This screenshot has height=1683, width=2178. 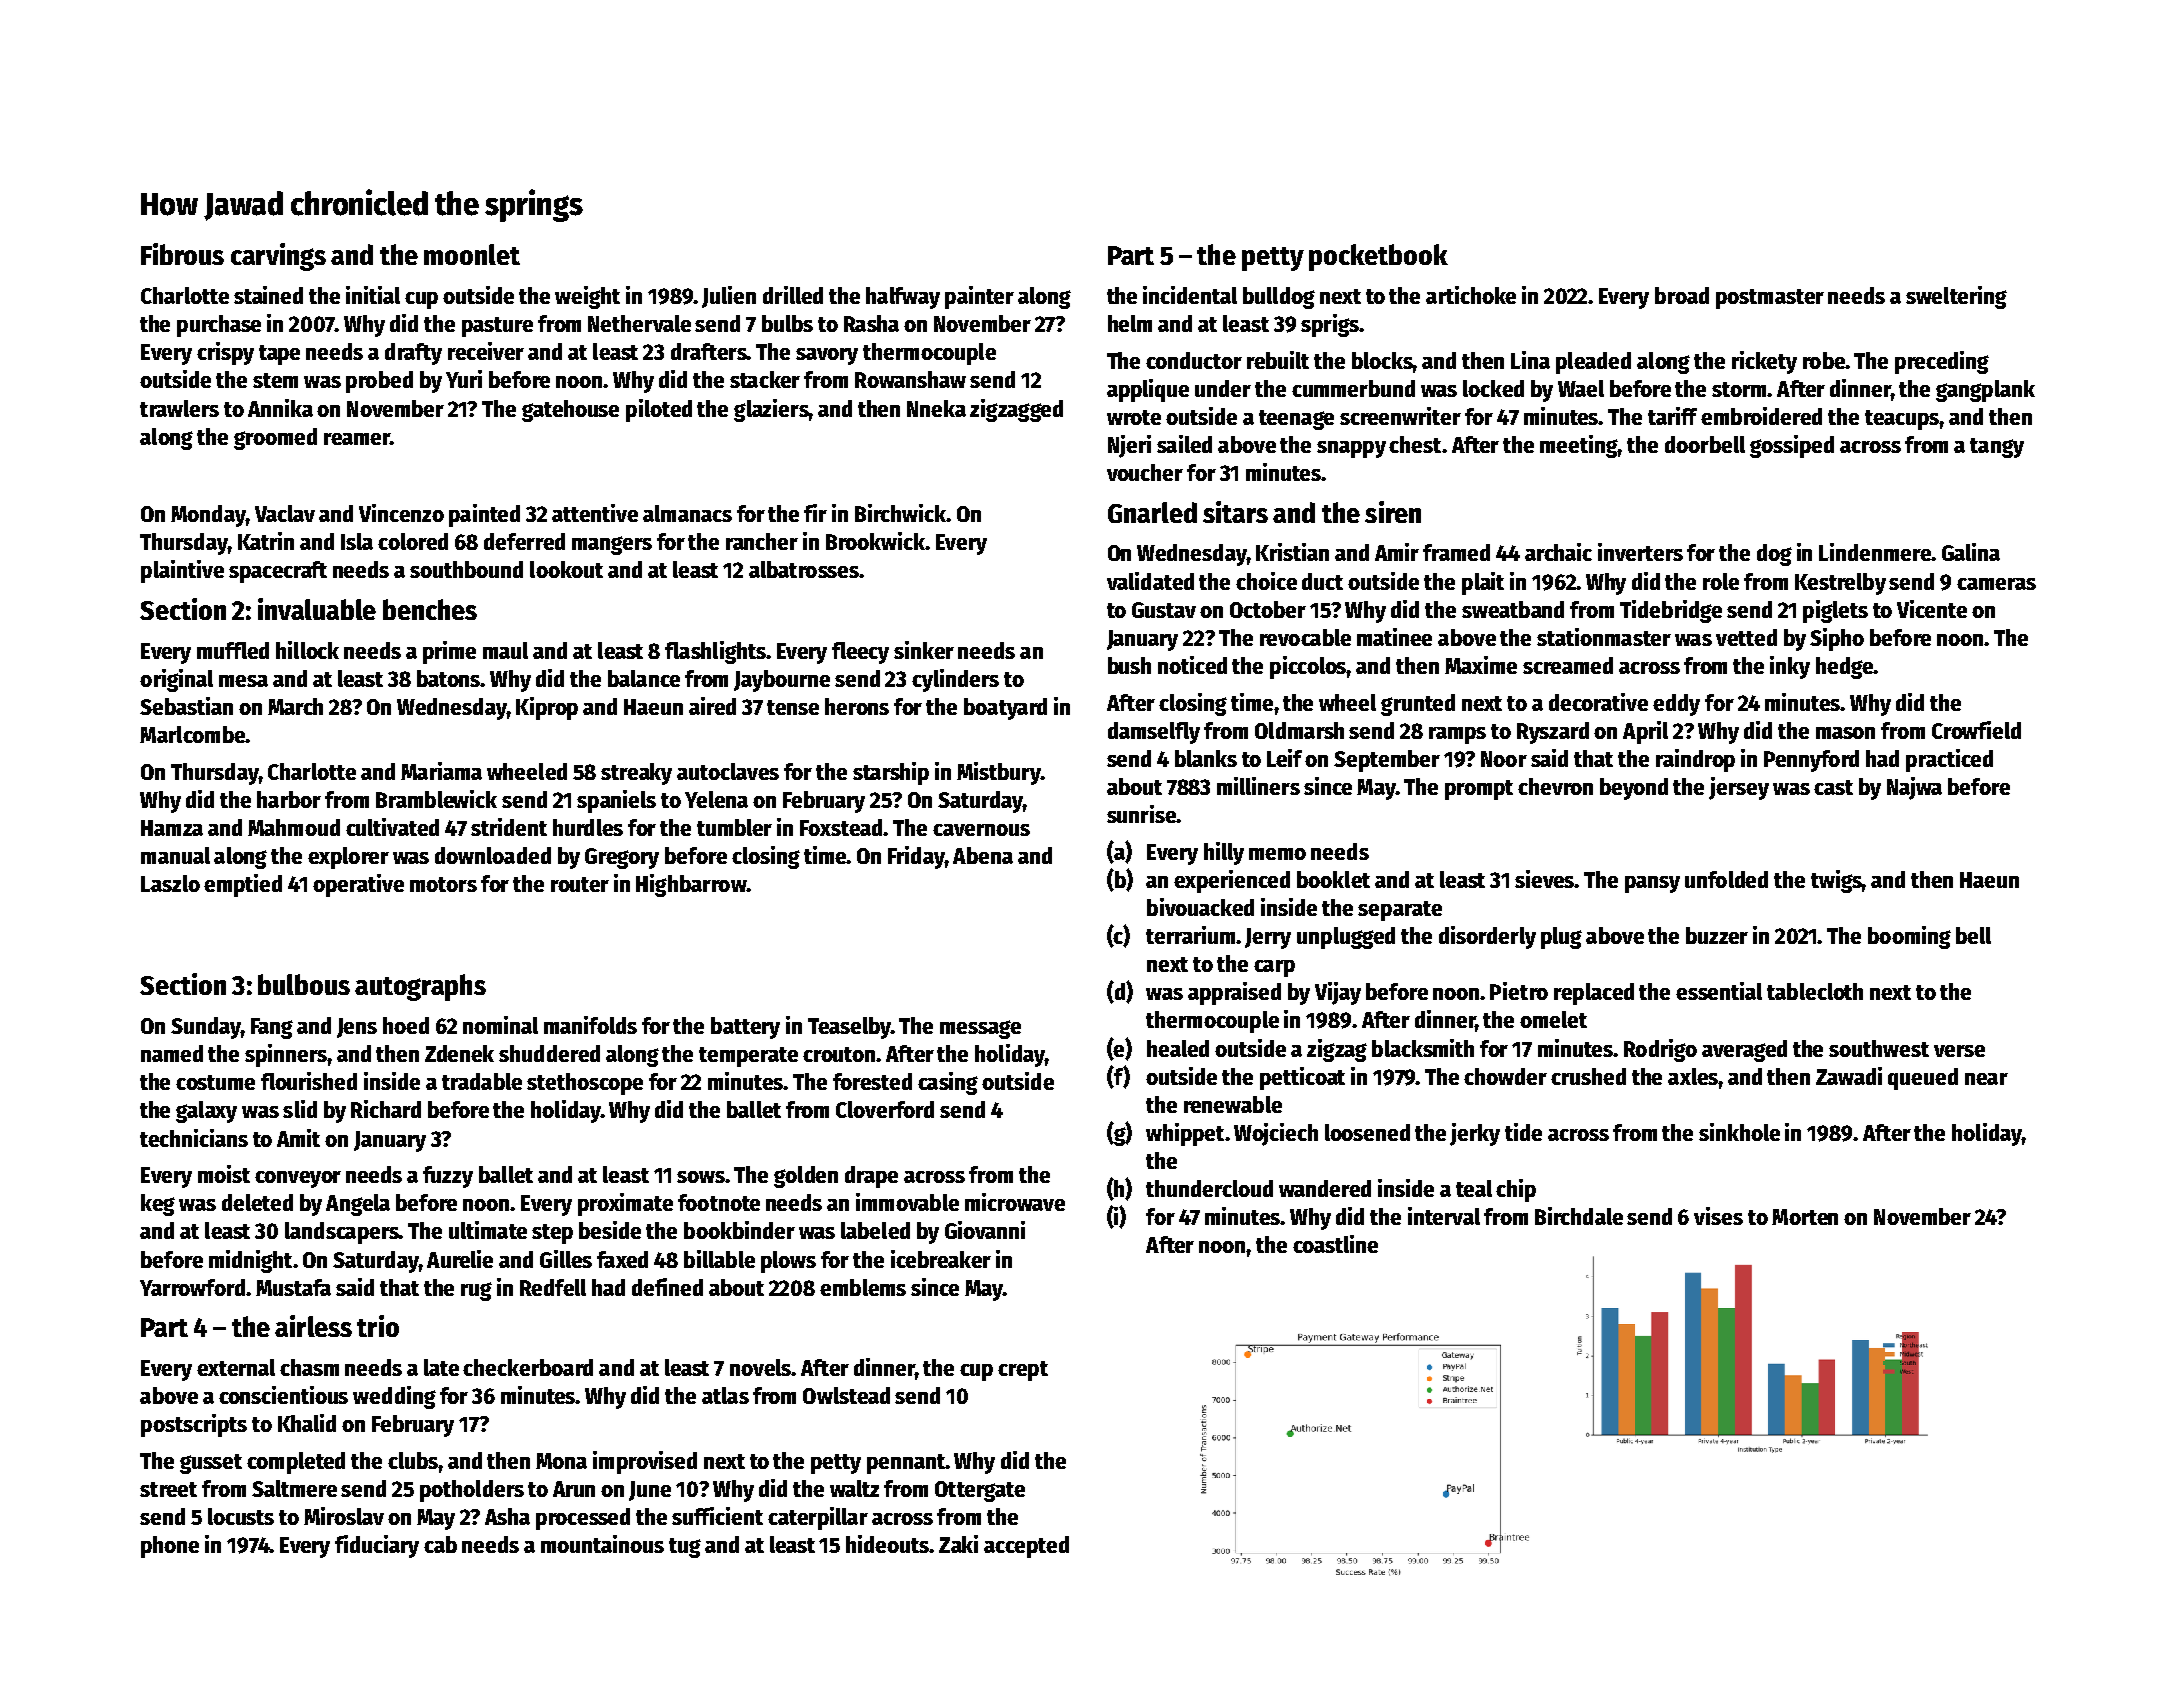 What do you see at coordinates (1005, 709) in the screenshot?
I see `boatyard` at bounding box center [1005, 709].
